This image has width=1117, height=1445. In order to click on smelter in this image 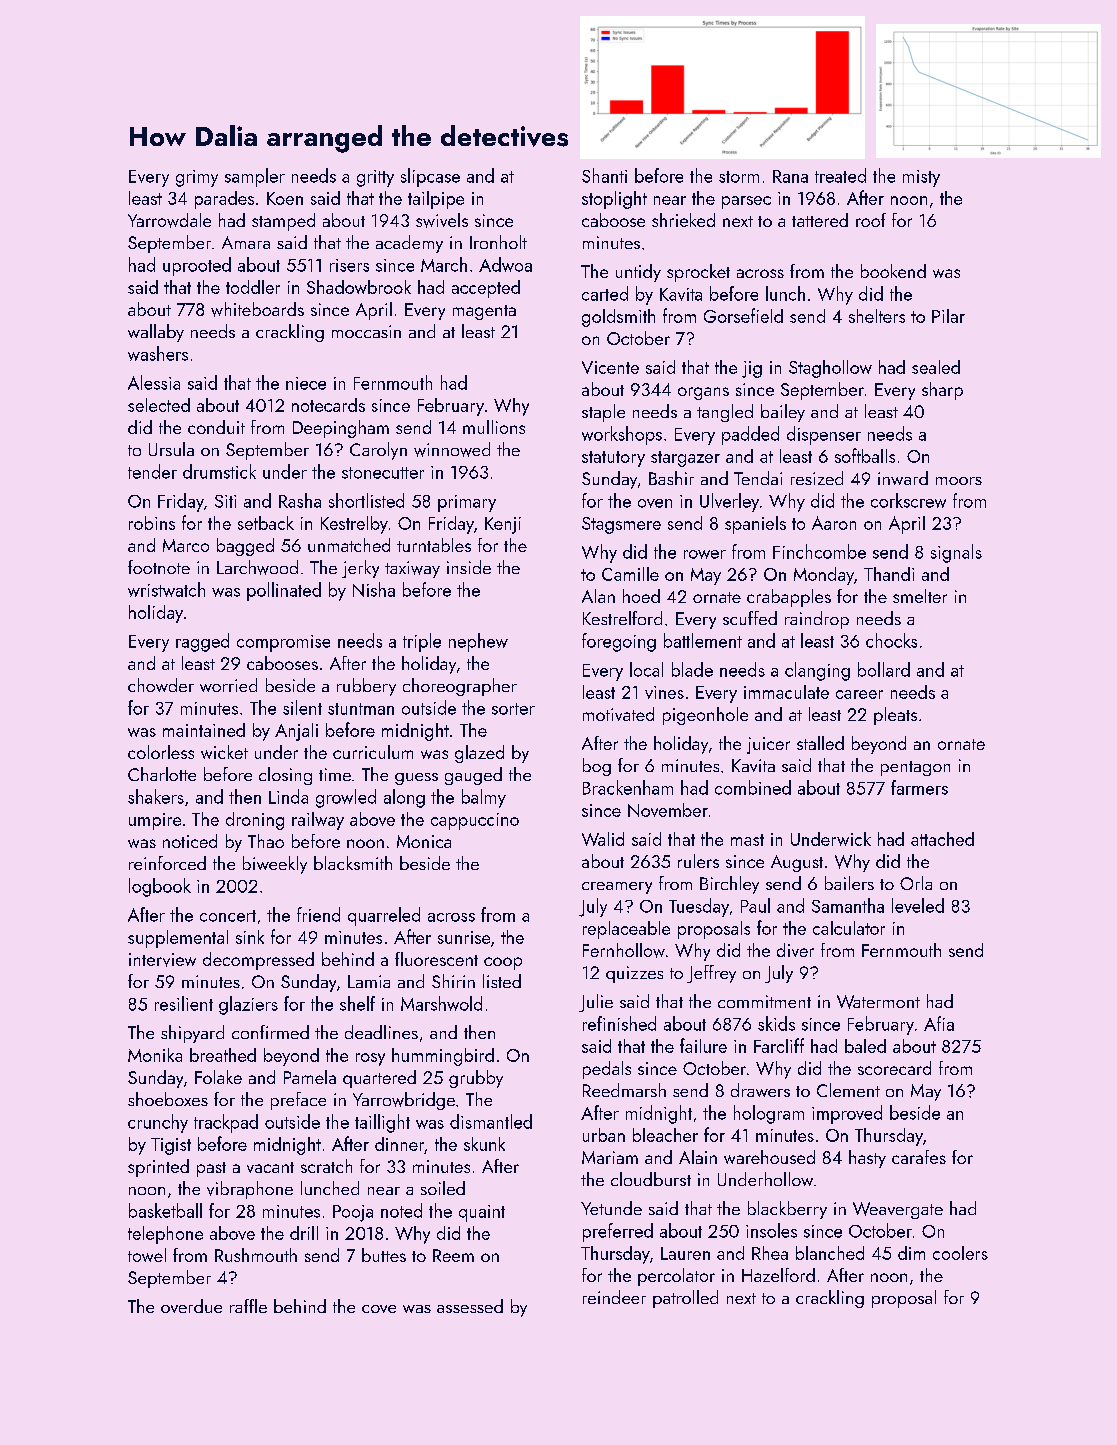, I will do `click(920, 596)`.
